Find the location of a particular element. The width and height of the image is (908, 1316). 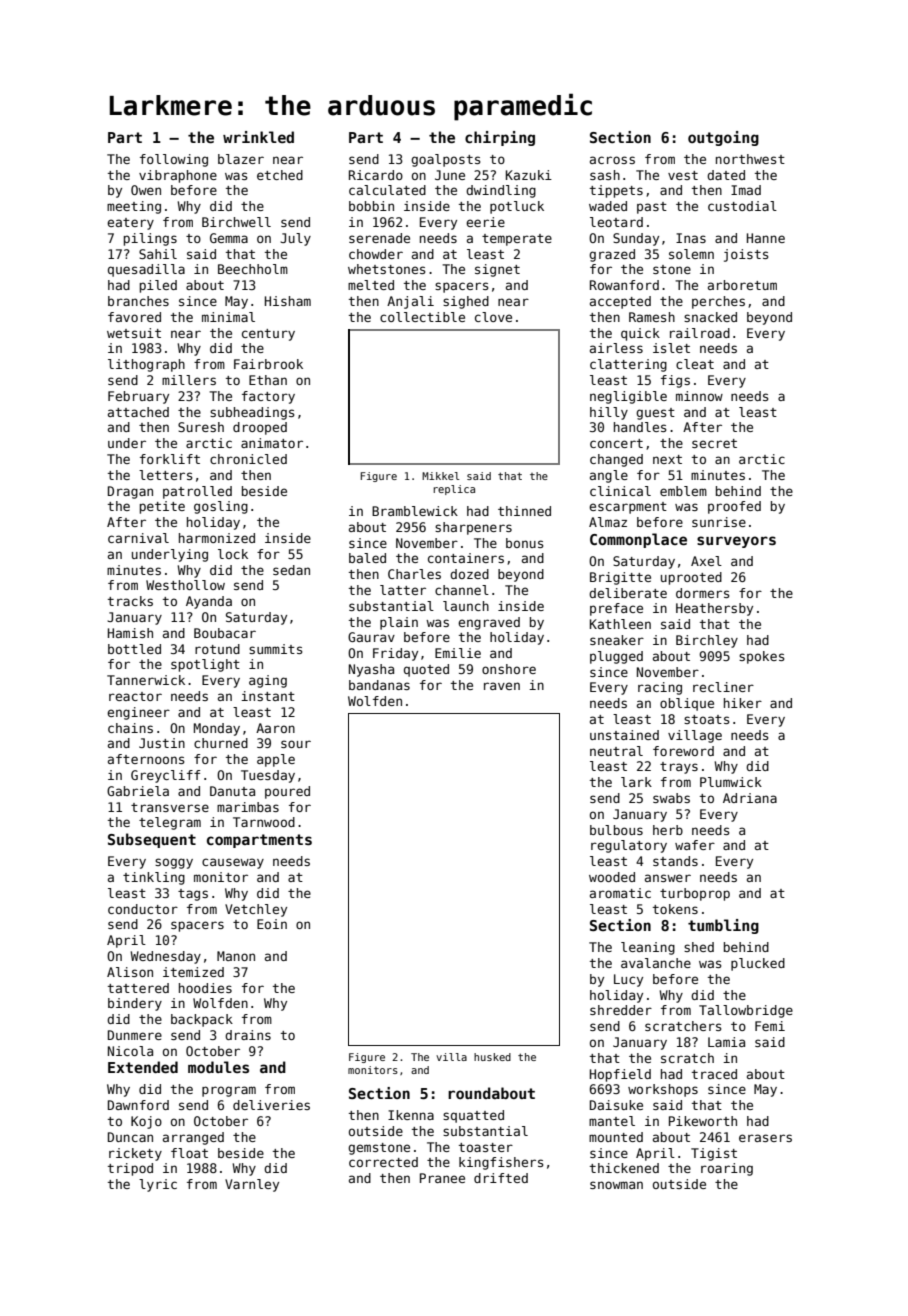

Dawnford is located at coordinates (138, 1105).
